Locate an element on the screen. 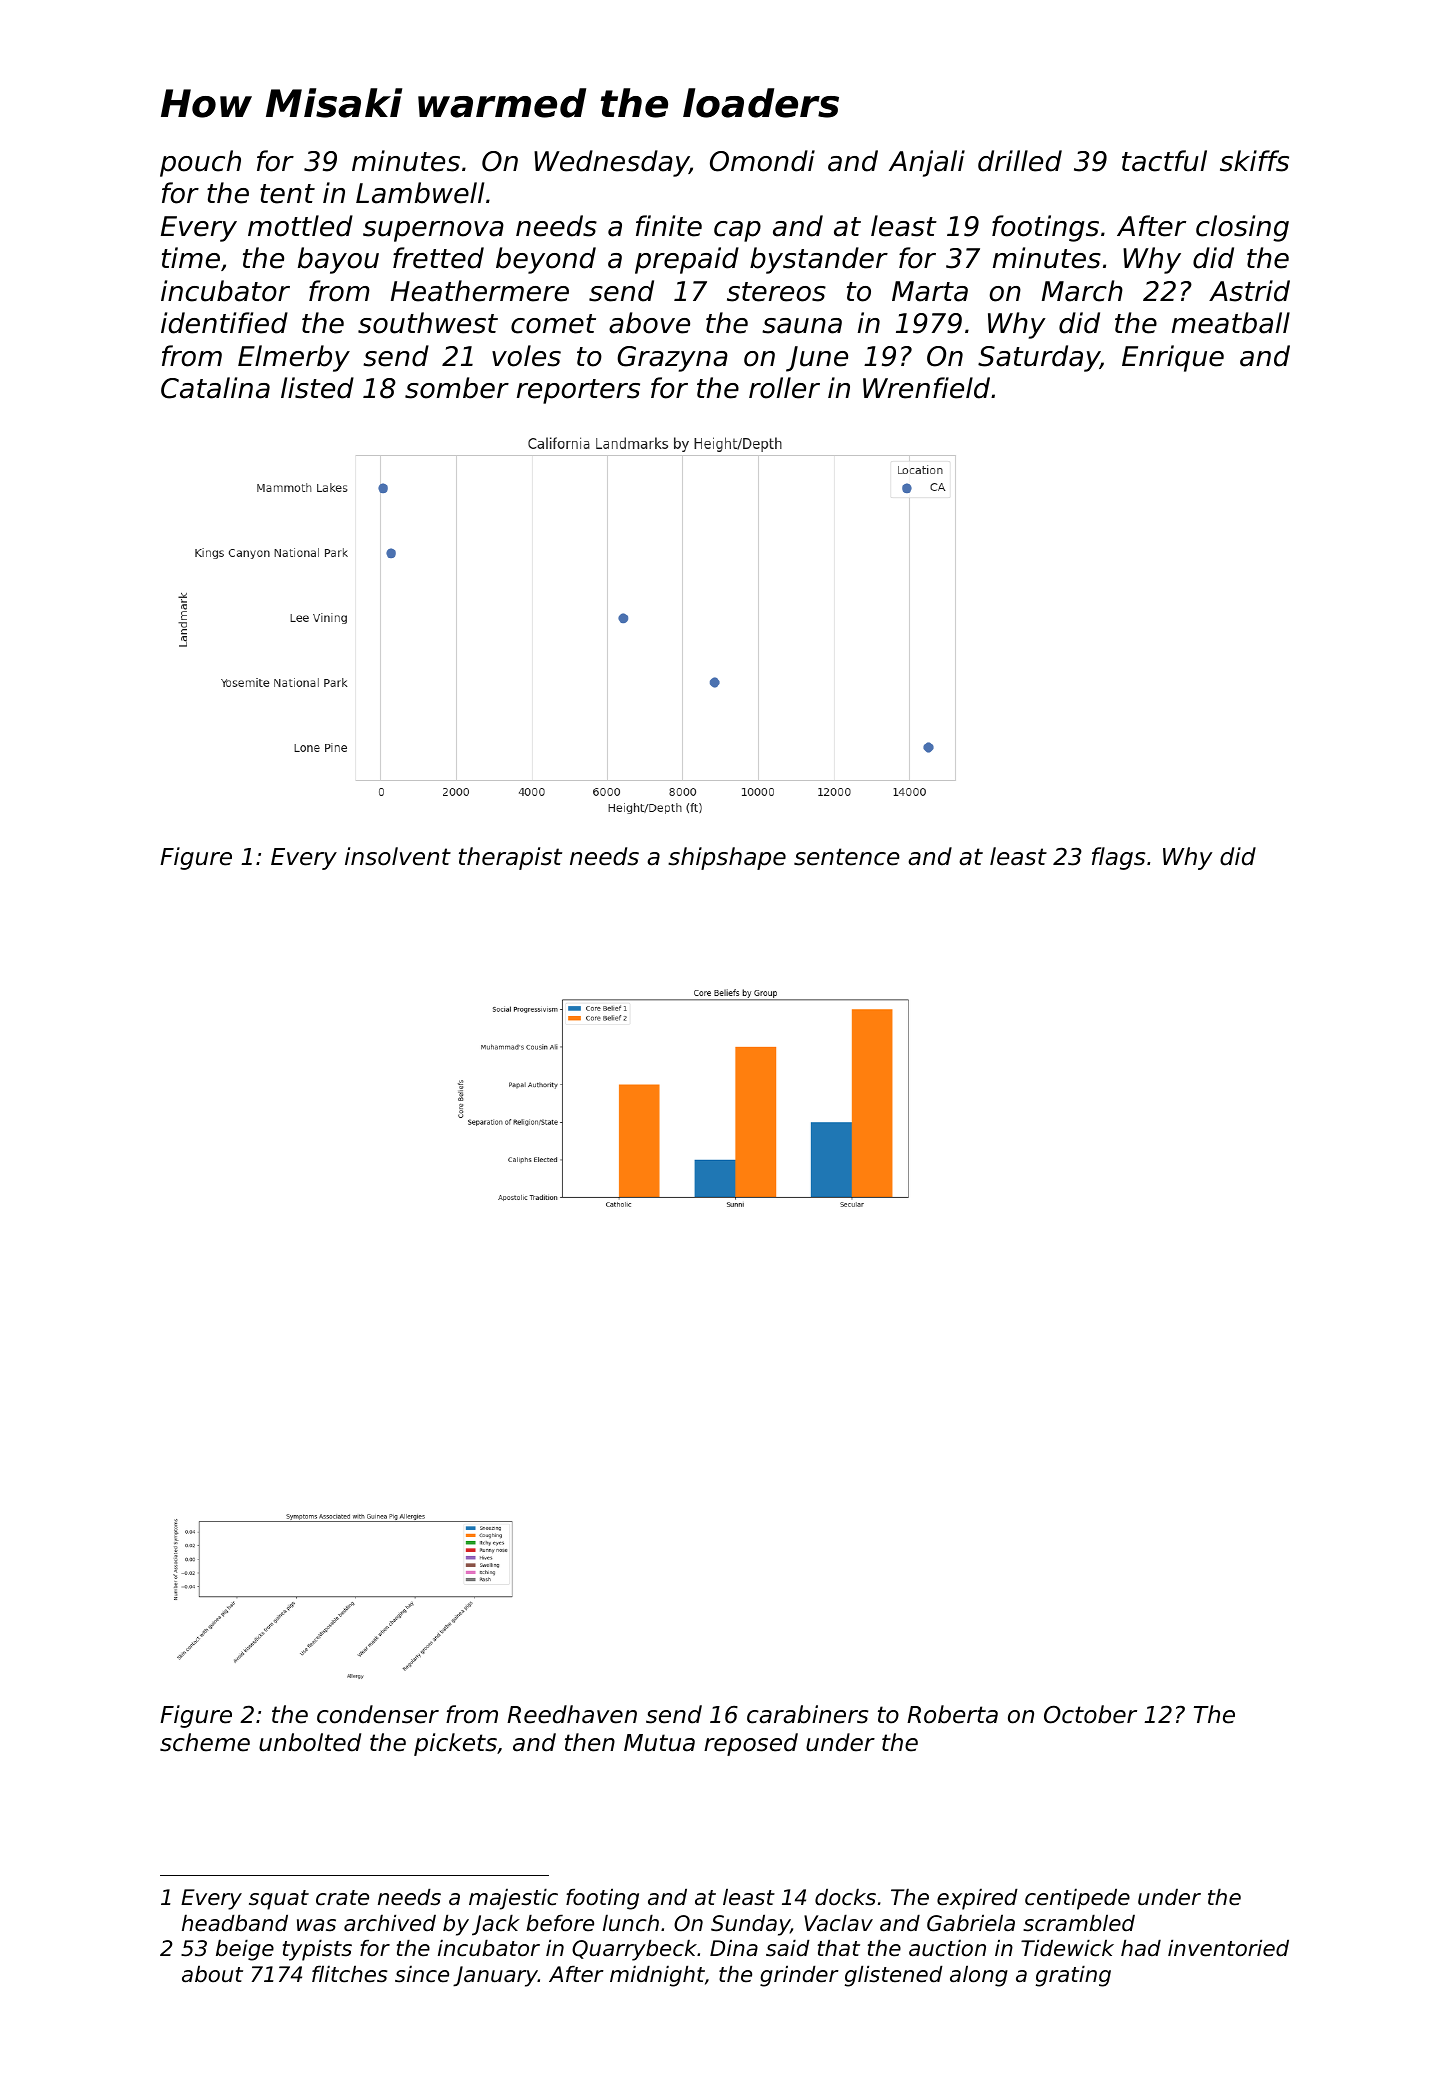 The height and width of the screenshot is (2100, 1450). finite is located at coordinates (669, 226).
